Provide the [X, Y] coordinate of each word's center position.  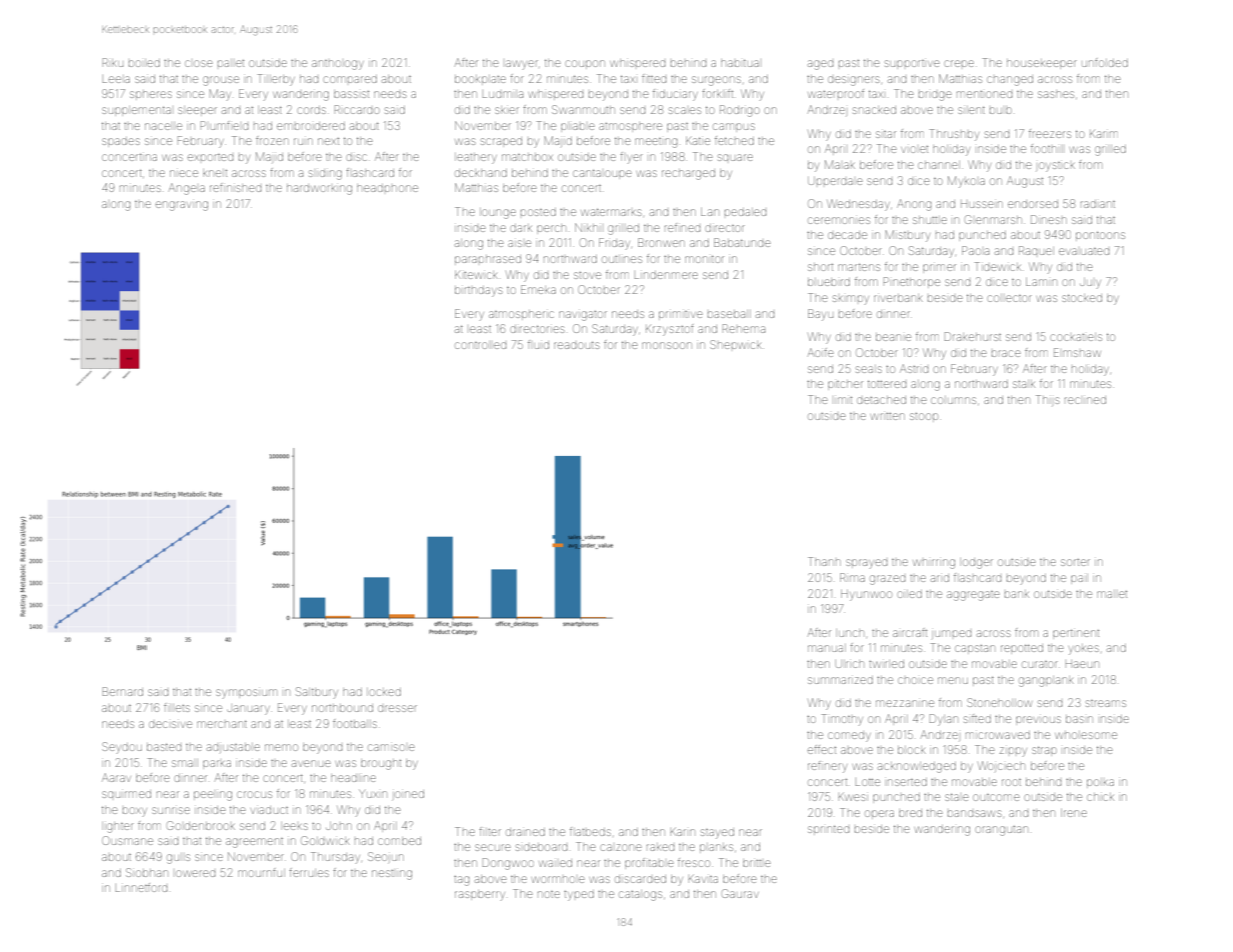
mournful [261, 872]
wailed [555, 863]
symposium [246, 693]
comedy [849, 737]
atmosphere [630, 127]
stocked [1082, 298]
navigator [583, 316]
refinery [827, 767]
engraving [182, 206]
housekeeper [1042, 64]
